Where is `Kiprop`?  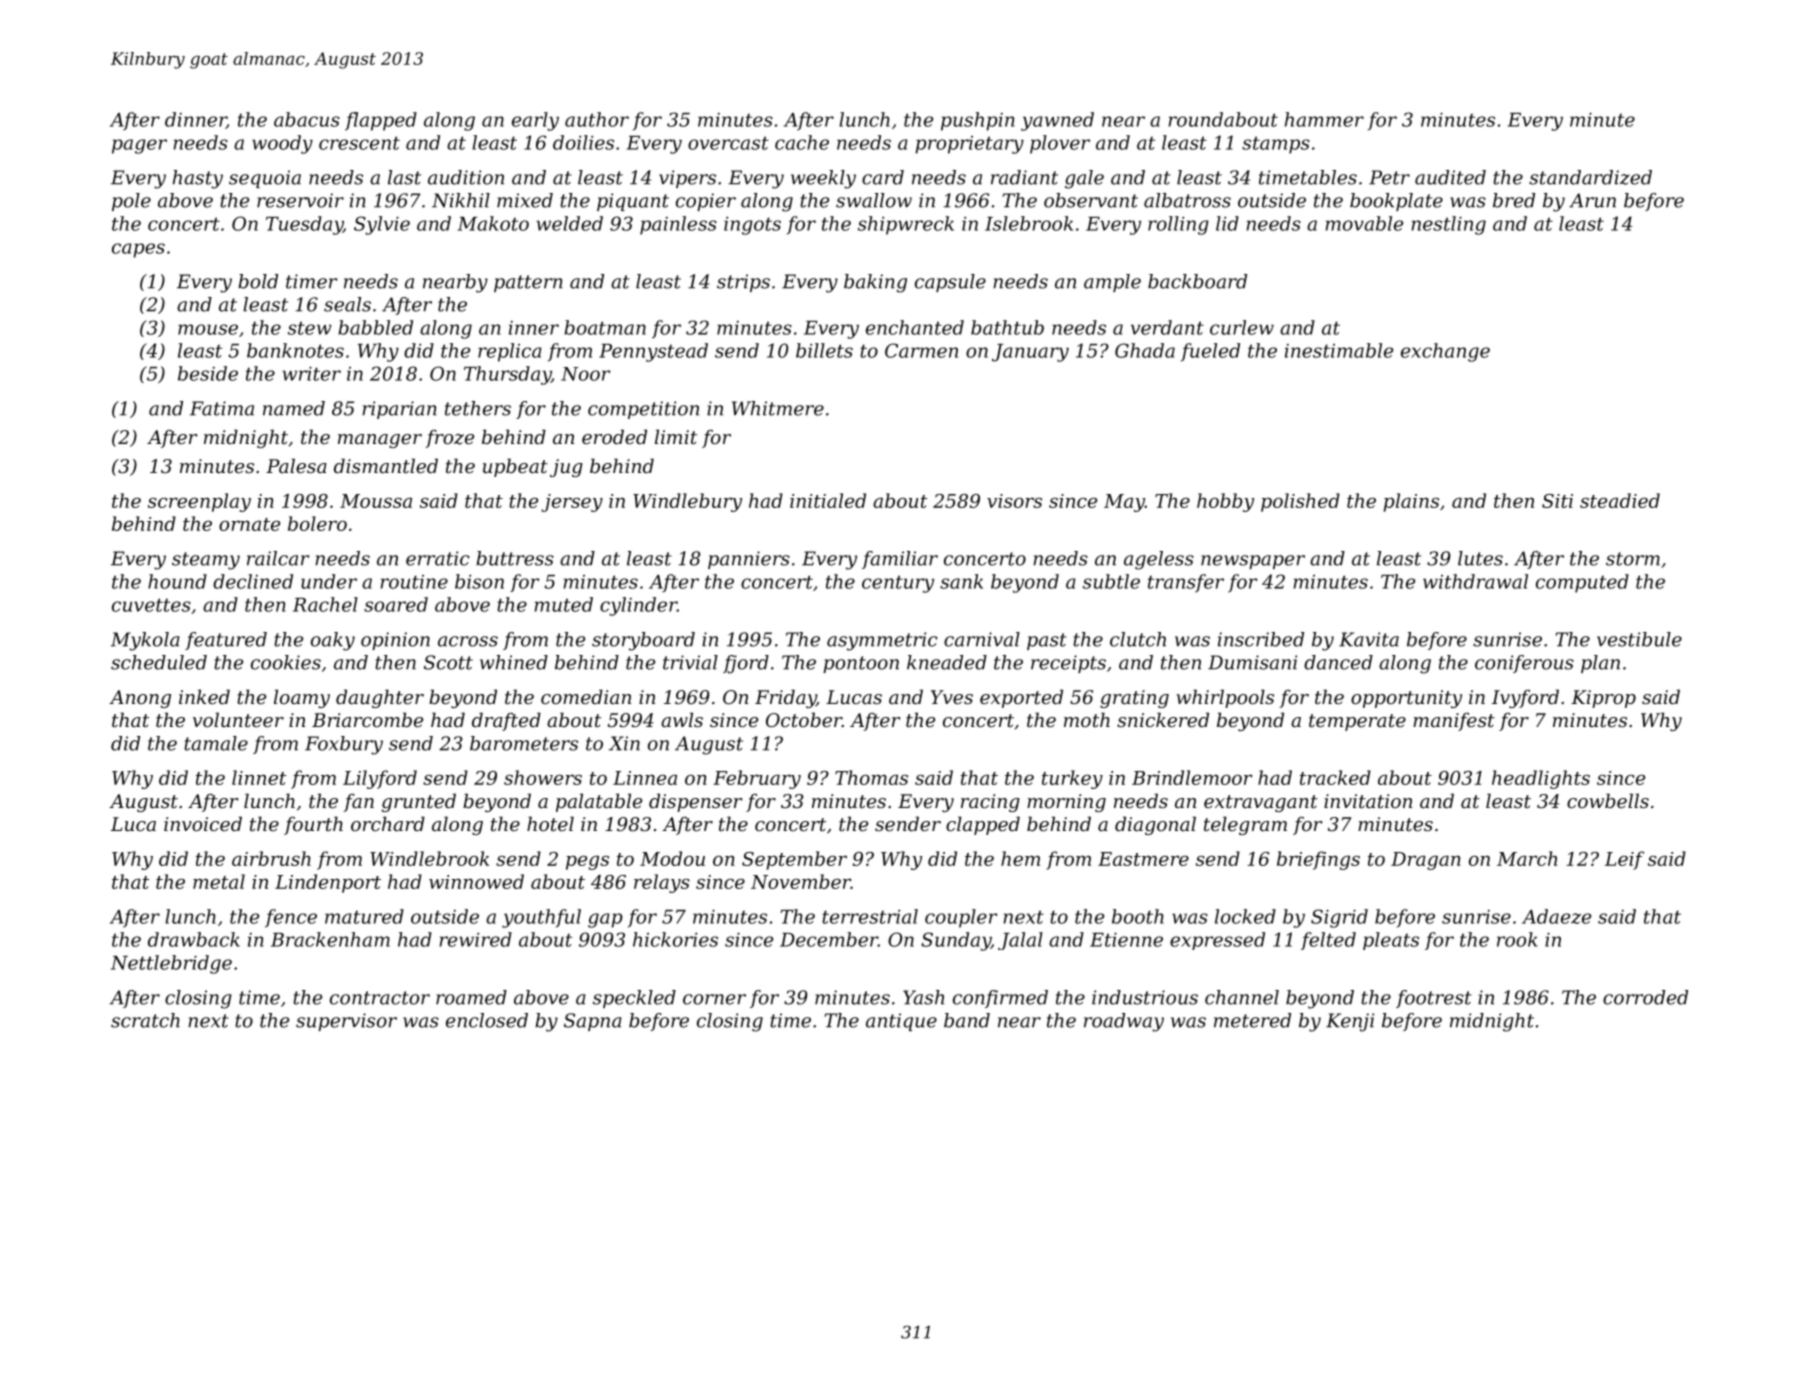
Kiprop is located at coordinates (1603, 699).
